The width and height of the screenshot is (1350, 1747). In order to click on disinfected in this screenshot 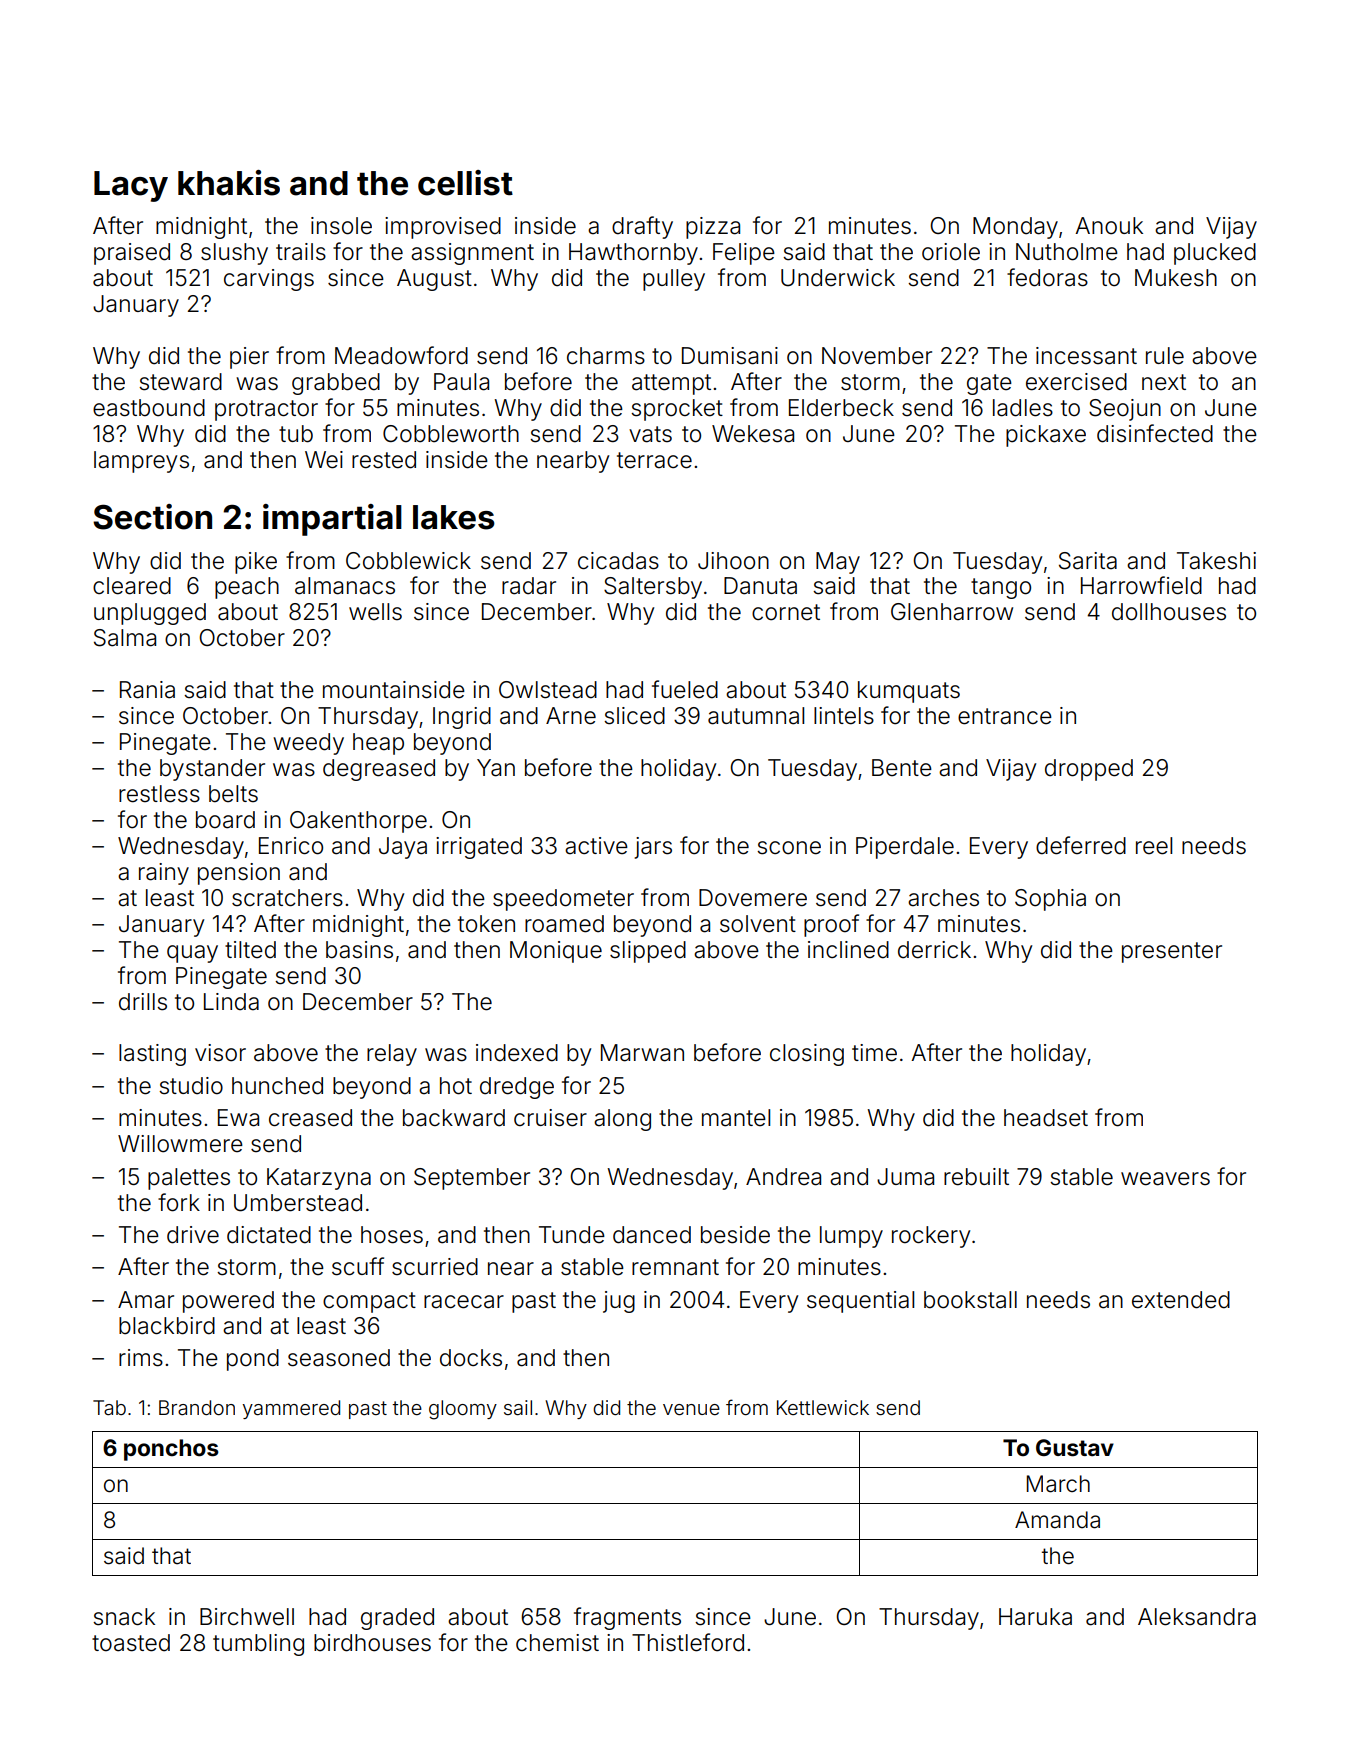, I will do `click(1155, 433)`.
